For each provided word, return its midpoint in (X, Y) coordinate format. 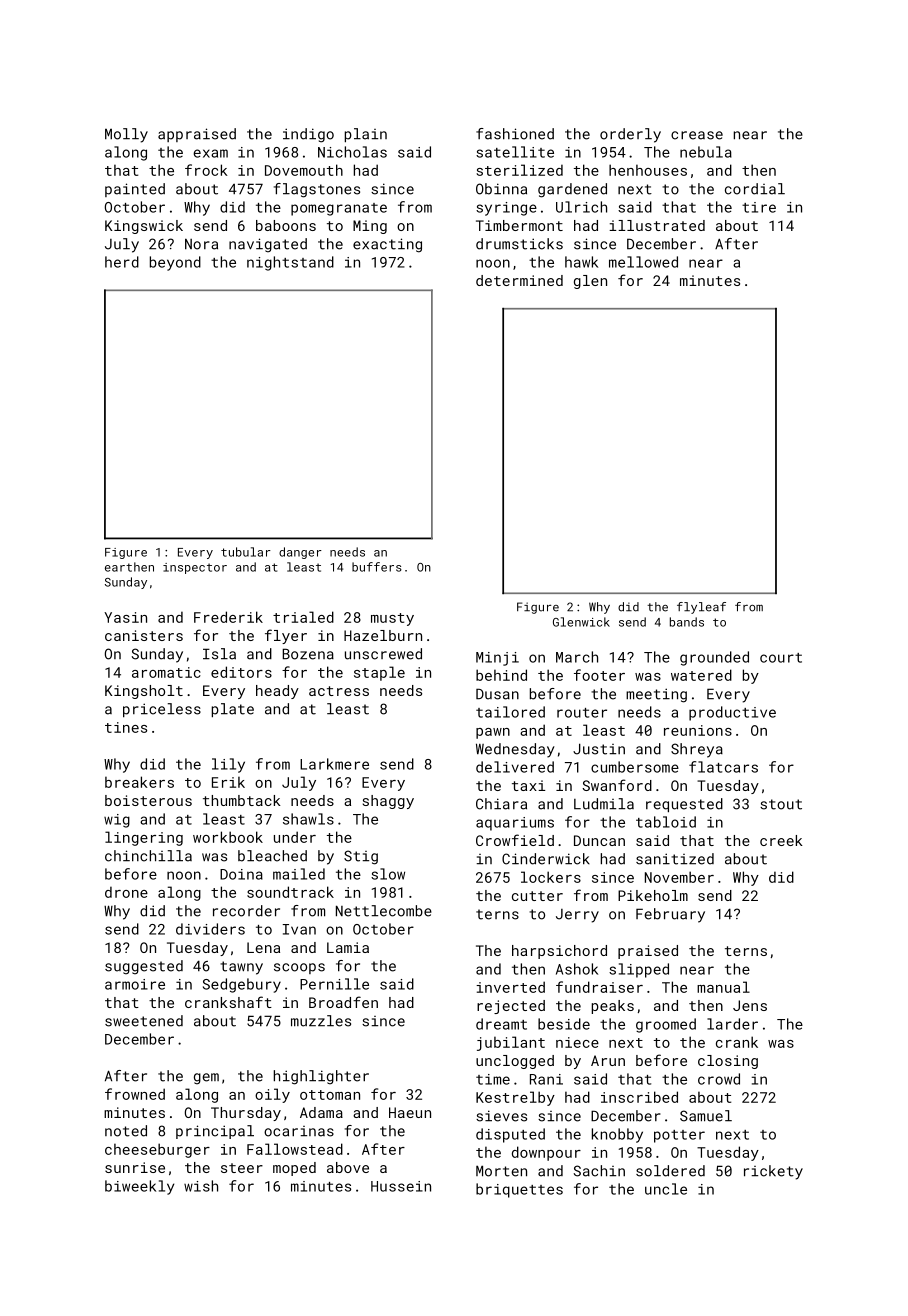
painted (135, 190)
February (670, 915)
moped (294, 1169)
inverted (510, 987)
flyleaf (701, 608)
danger (300, 553)
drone (126, 892)
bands (687, 622)
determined (519, 280)
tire (759, 207)
